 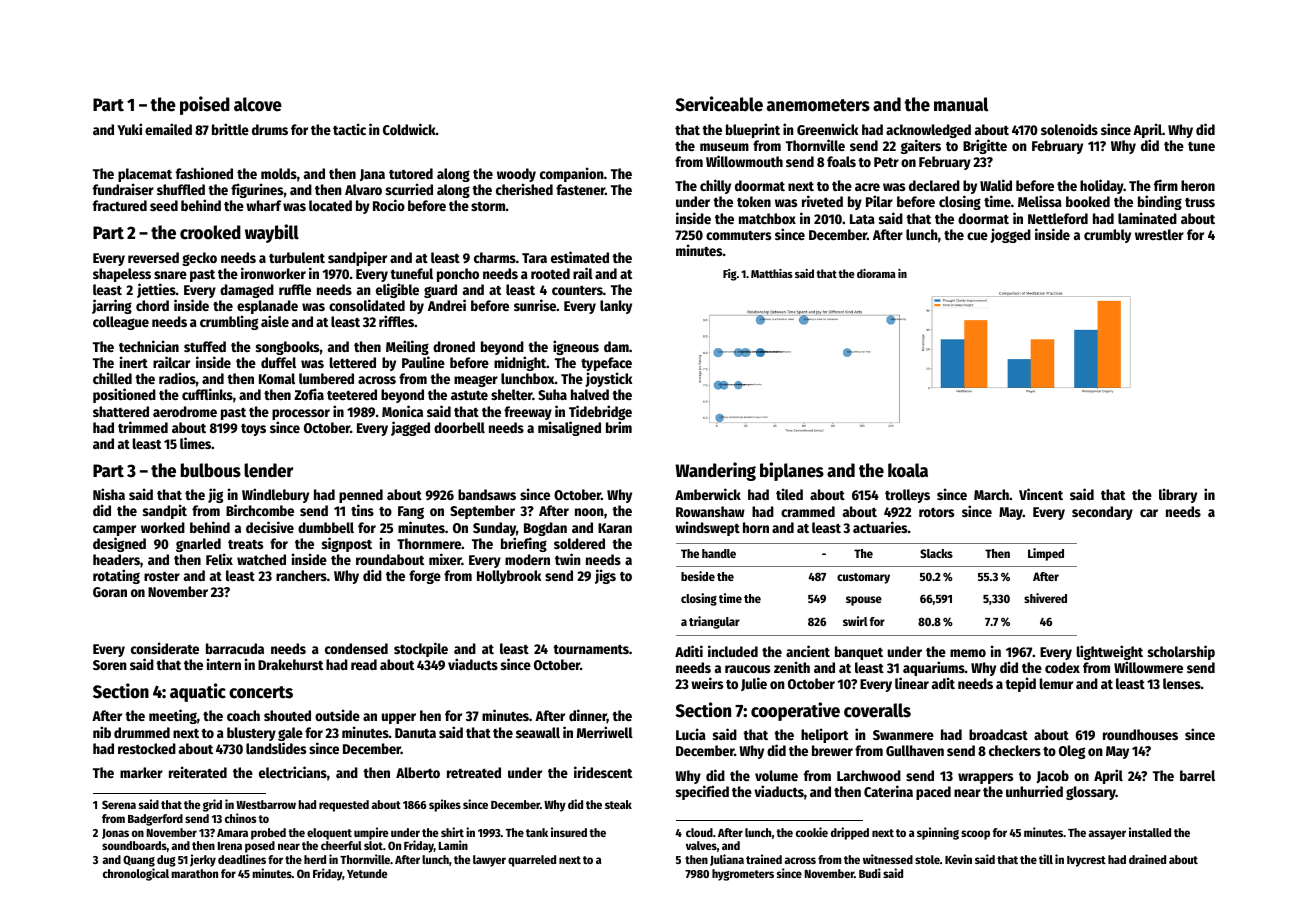 I want to click on Limped, so click(x=1046, y=554).
